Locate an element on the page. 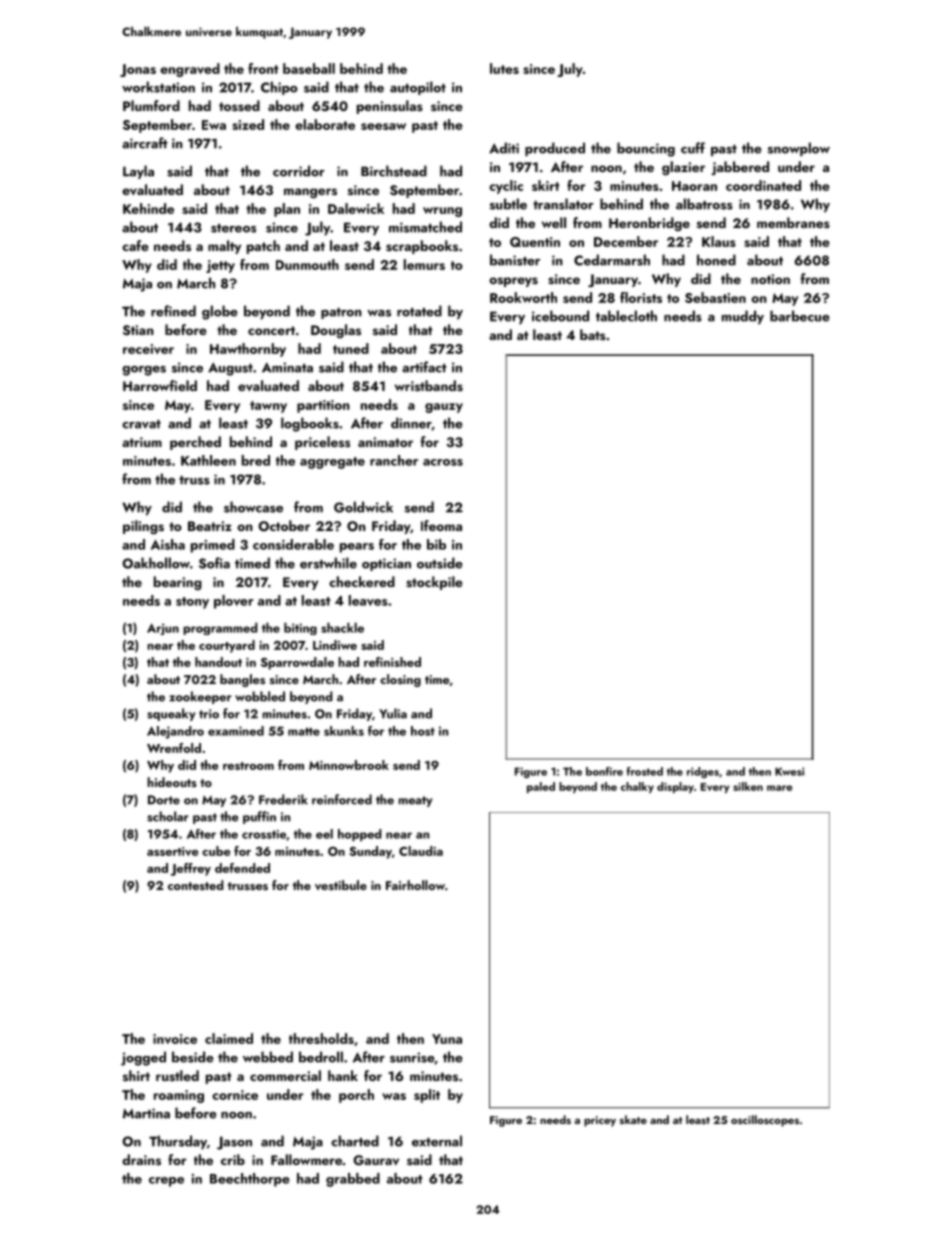 Image resolution: width=952 pixels, height=1233 pixels. assertive is located at coordinates (172, 851).
